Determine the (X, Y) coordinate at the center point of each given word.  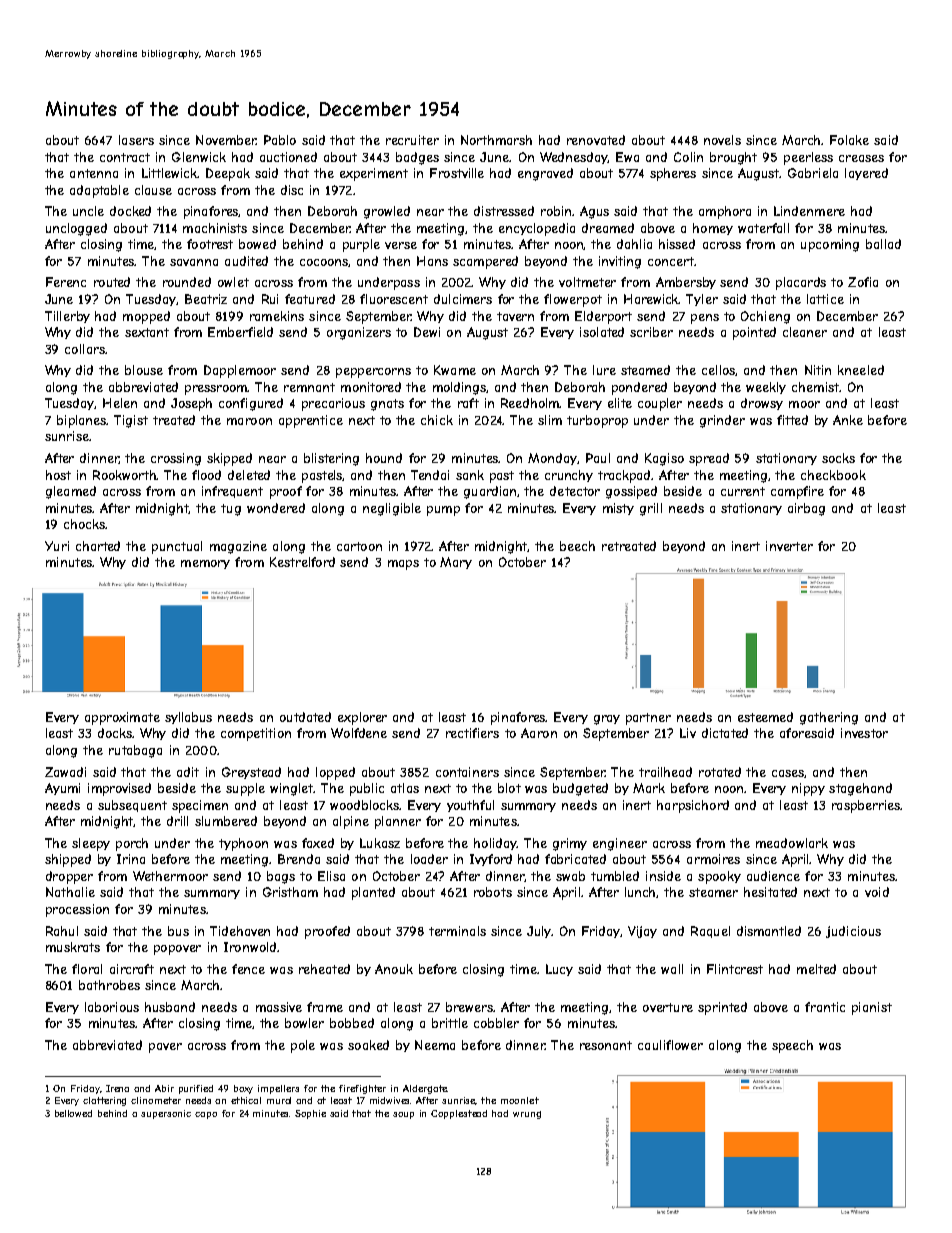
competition (256, 734)
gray (607, 720)
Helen (120, 403)
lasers (136, 140)
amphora (725, 212)
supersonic (166, 1114)
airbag (806, 509)
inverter (789, 546)
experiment (374, 174)
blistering (331, 459)
